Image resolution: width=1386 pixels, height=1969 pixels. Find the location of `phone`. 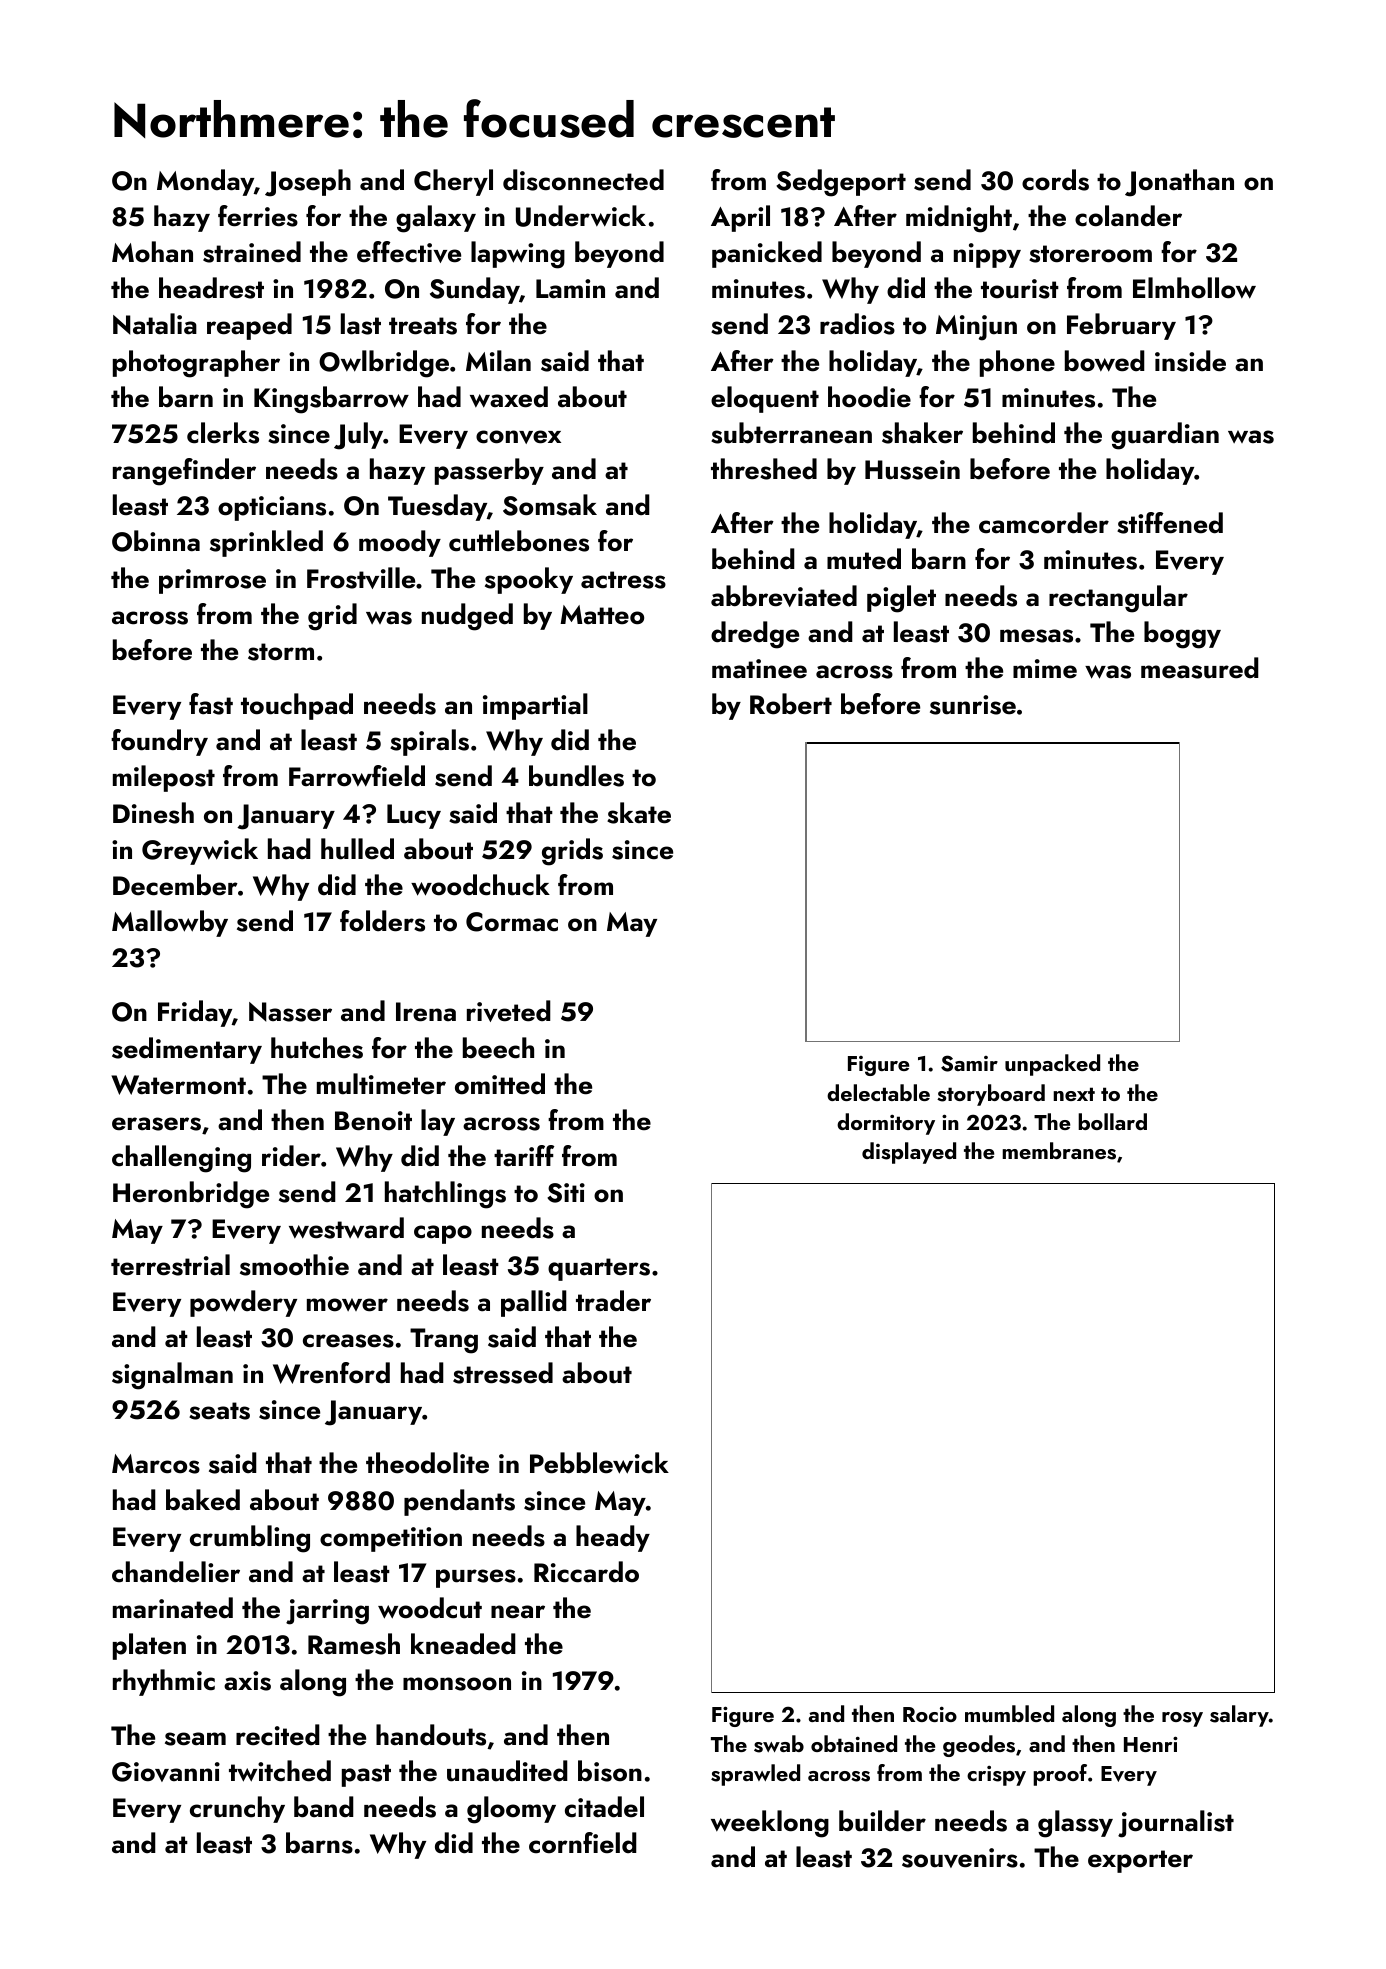

phone is located at coordinates (1017, 363).
